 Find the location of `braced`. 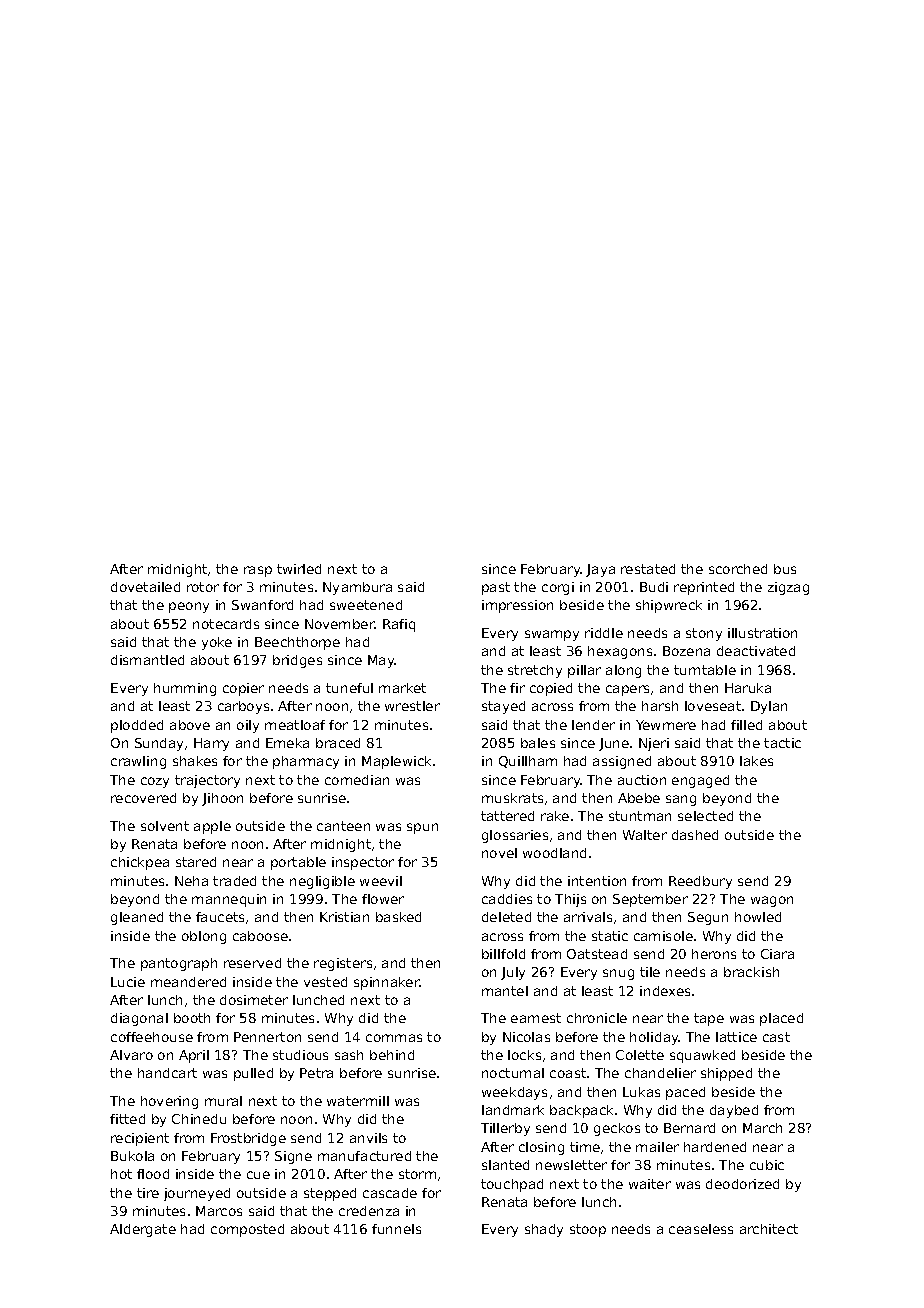

braced is located at coordinates (338, 743).
